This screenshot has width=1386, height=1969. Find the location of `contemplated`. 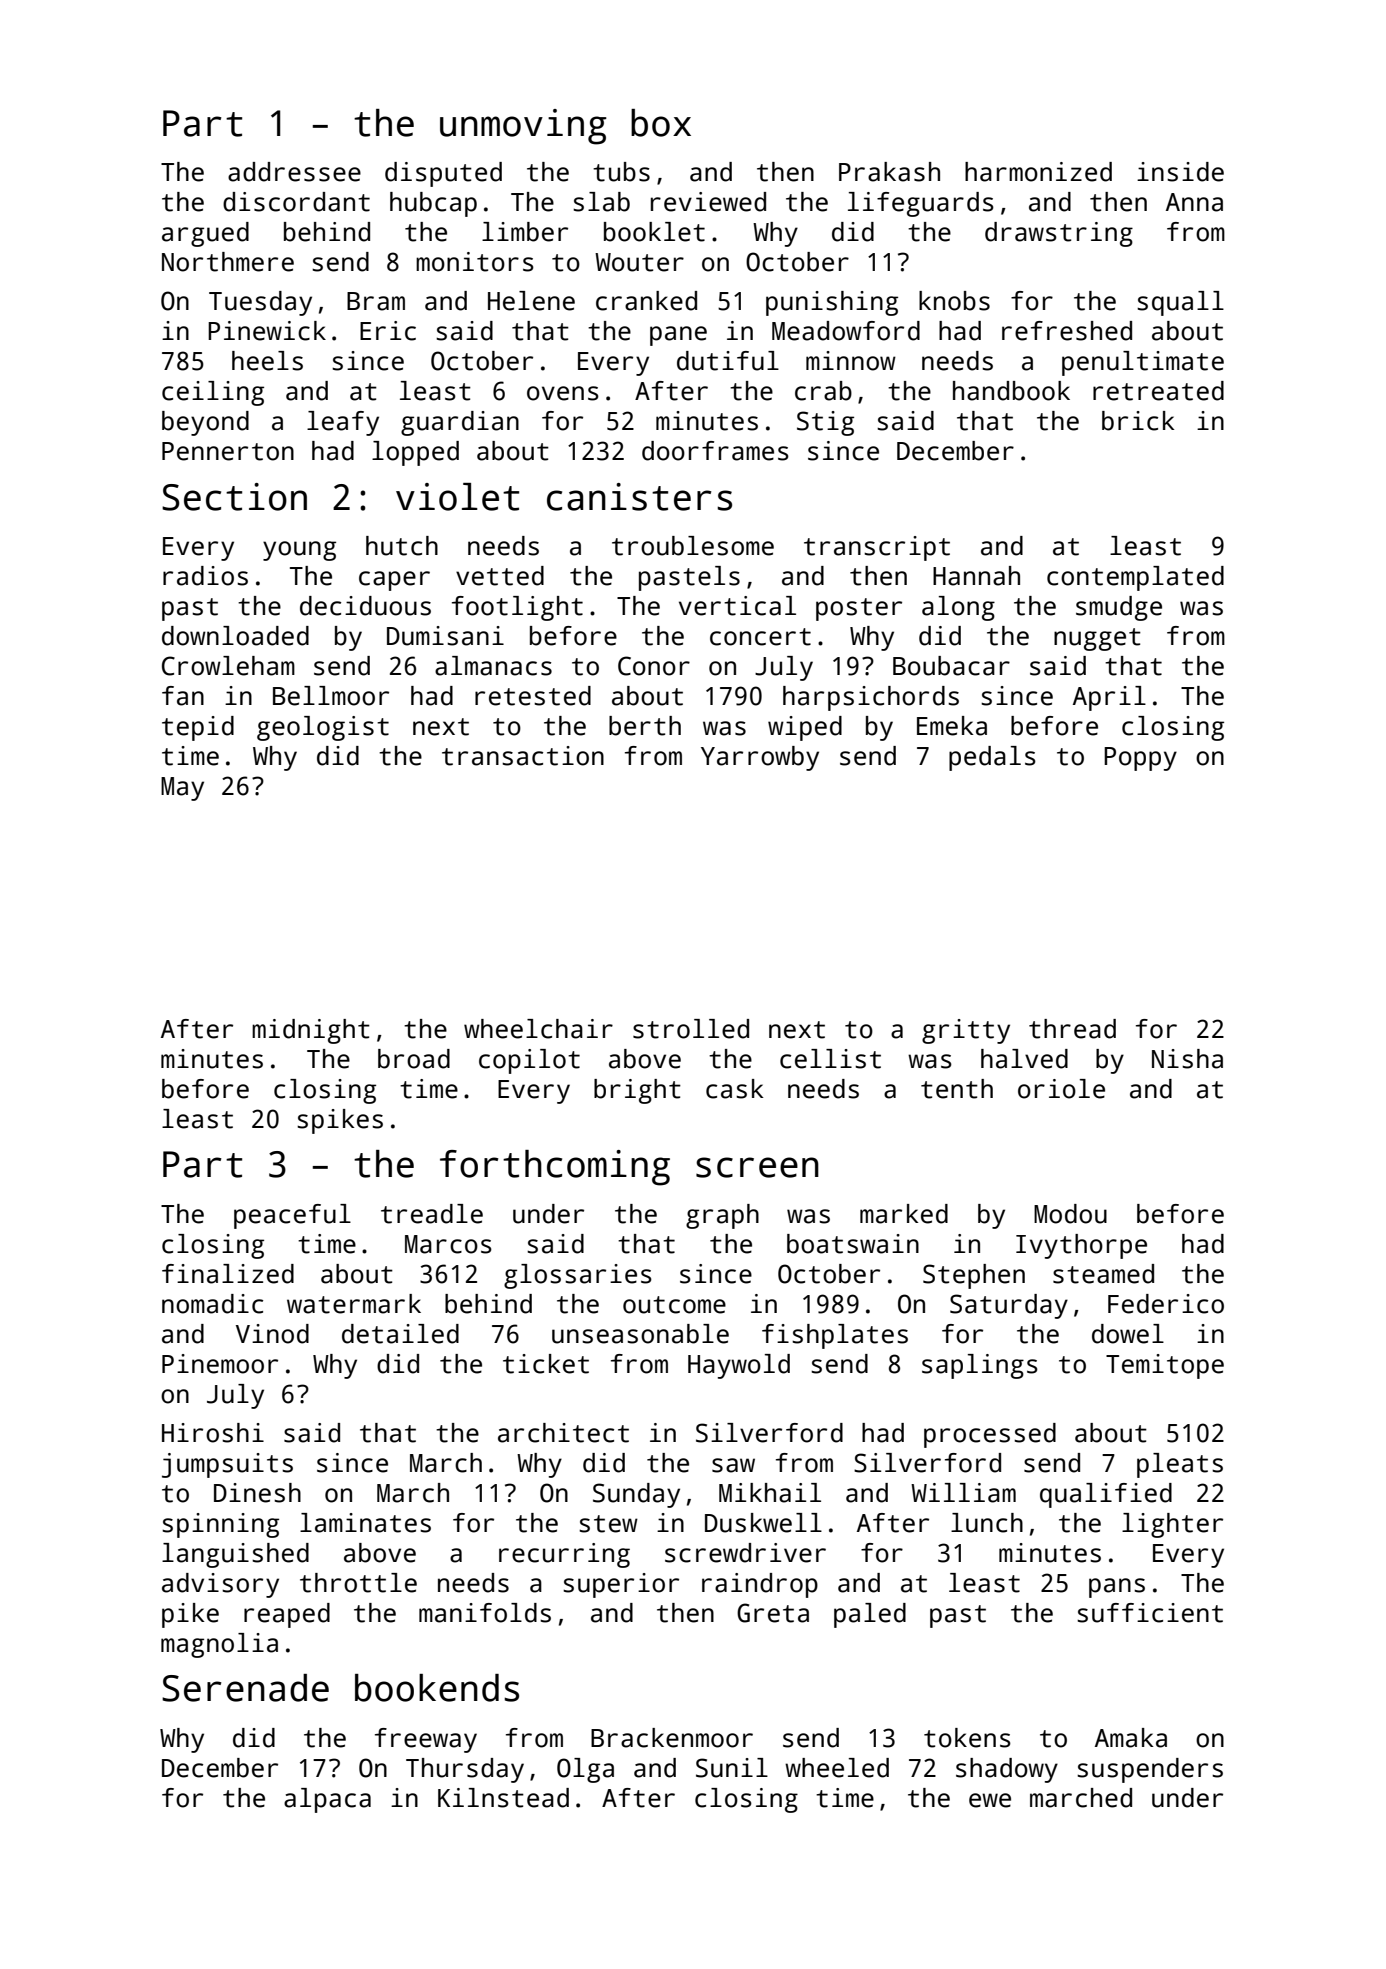

contemplated is located at coordinates (1135, 578).
